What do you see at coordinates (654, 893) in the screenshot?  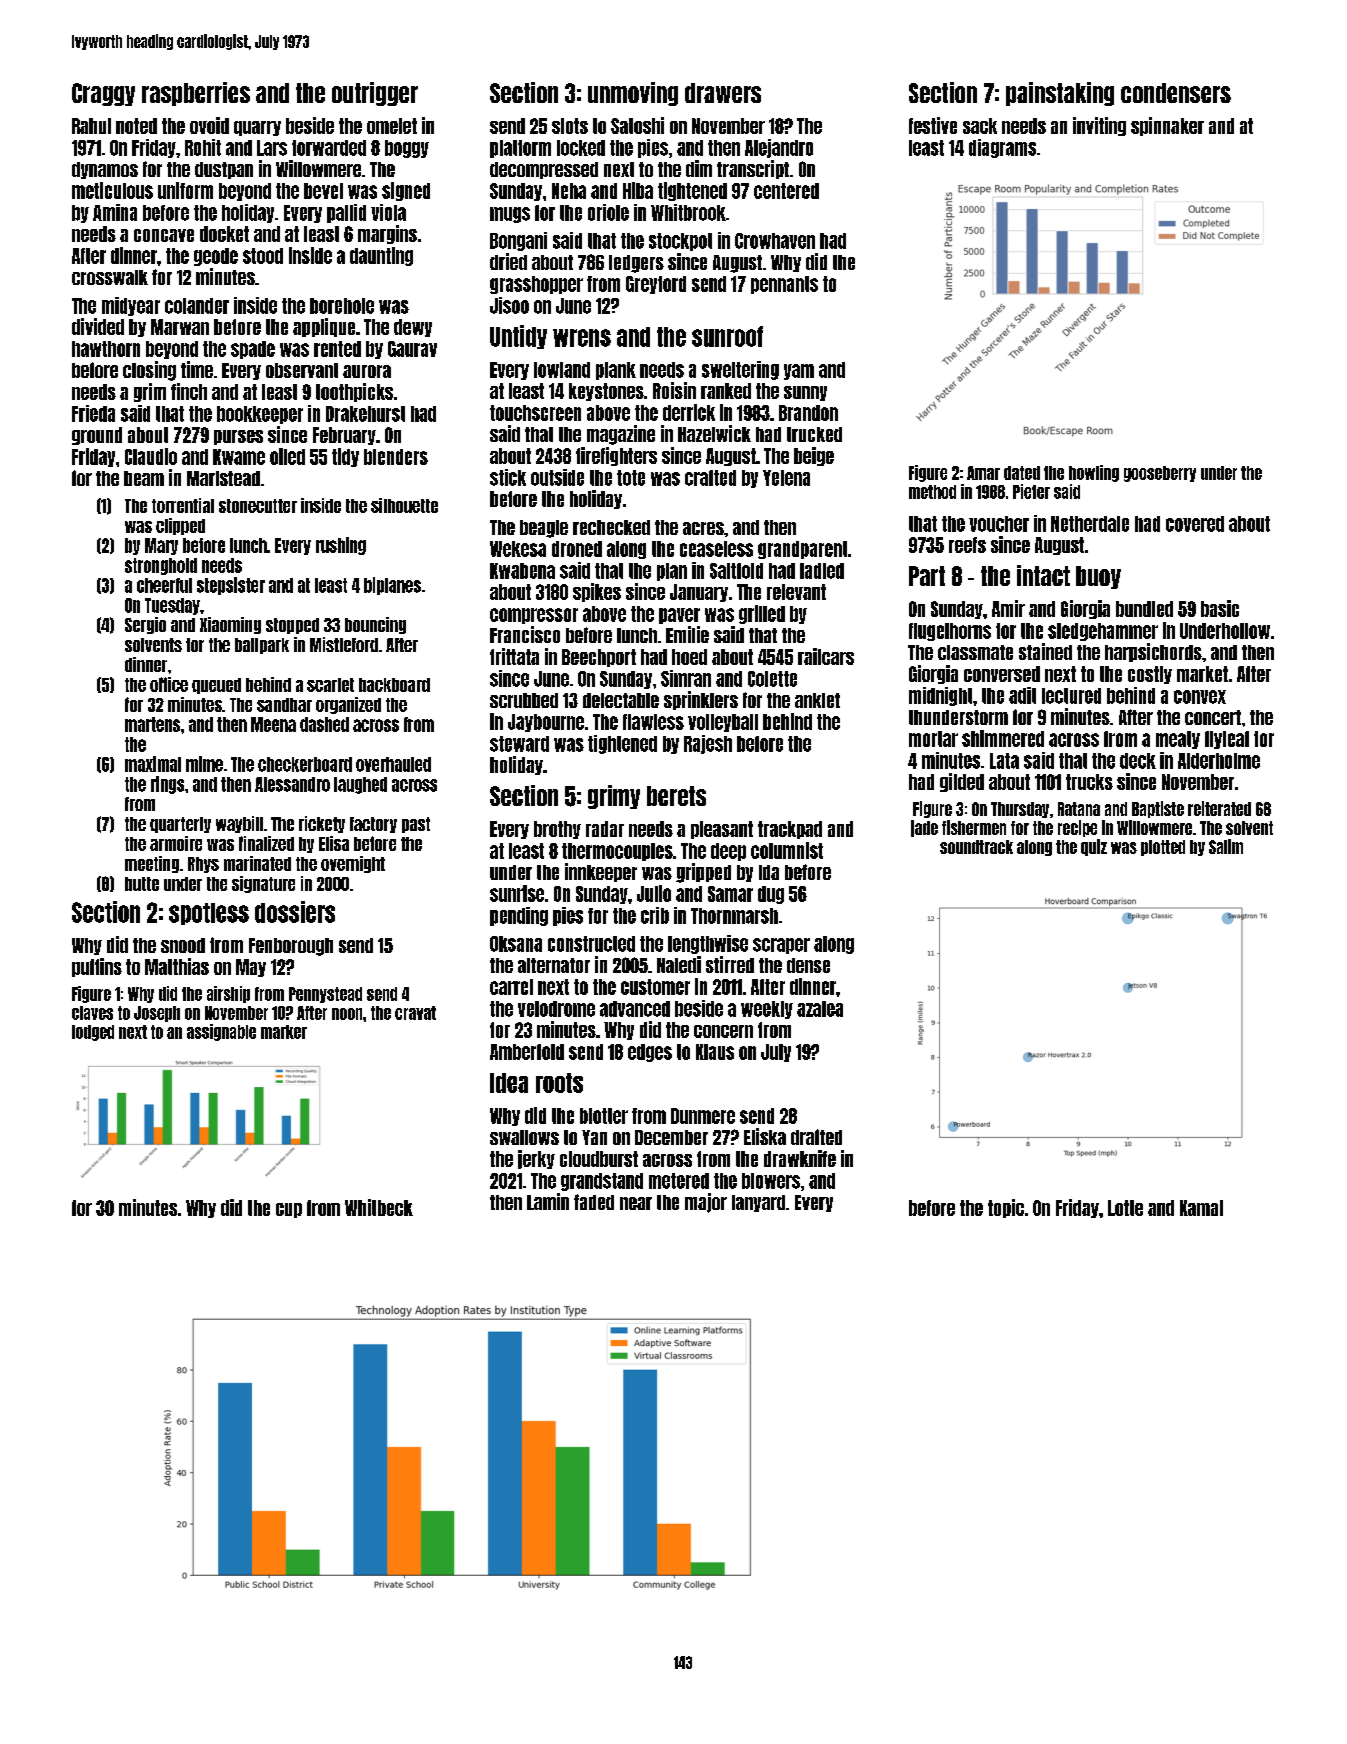 I see `Julio` at bounding box center [654, 893].
